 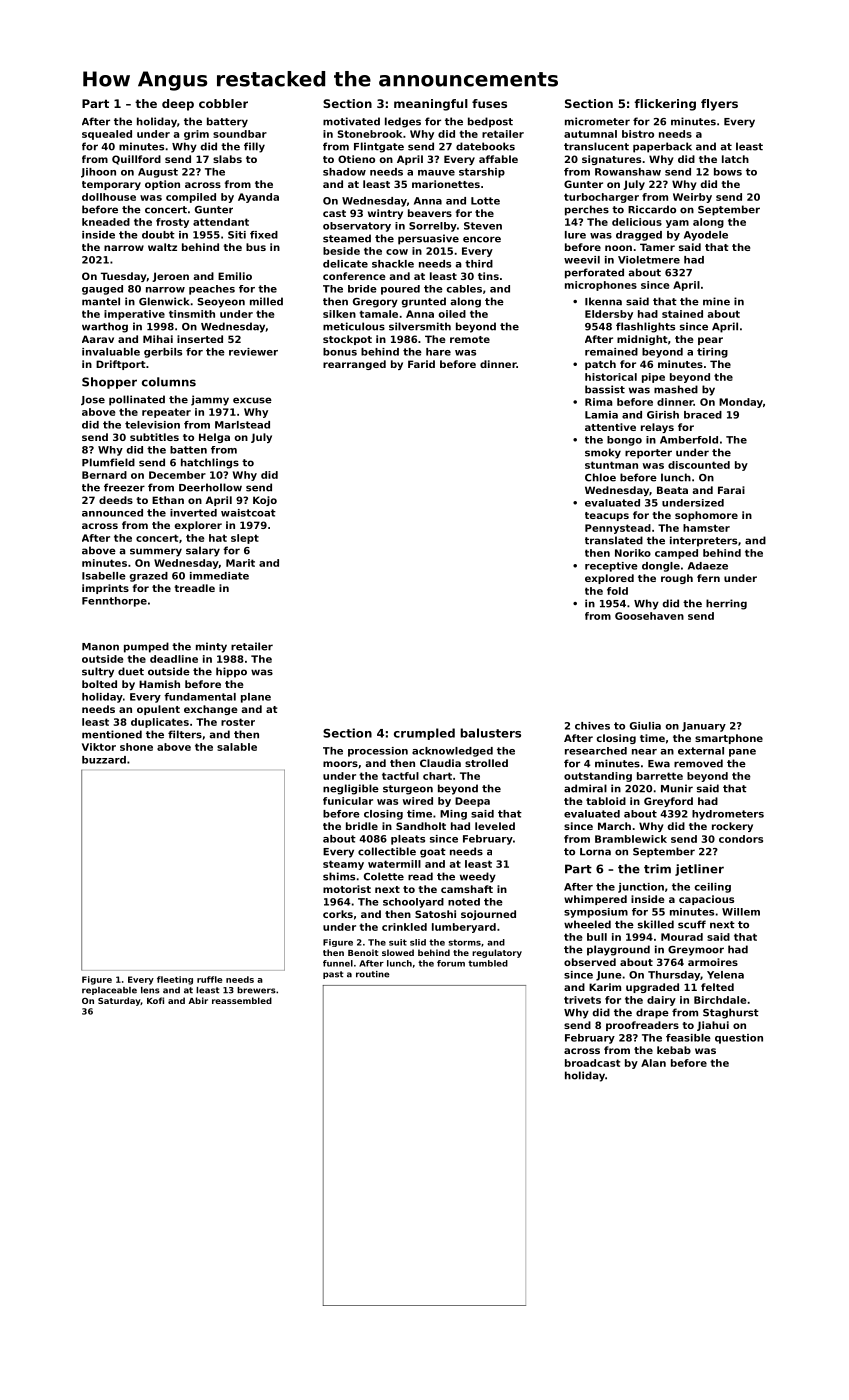 What do you see at coordinates (211, 647) in the screenshot?
I see `minty` at bounding box center [211, 647].
